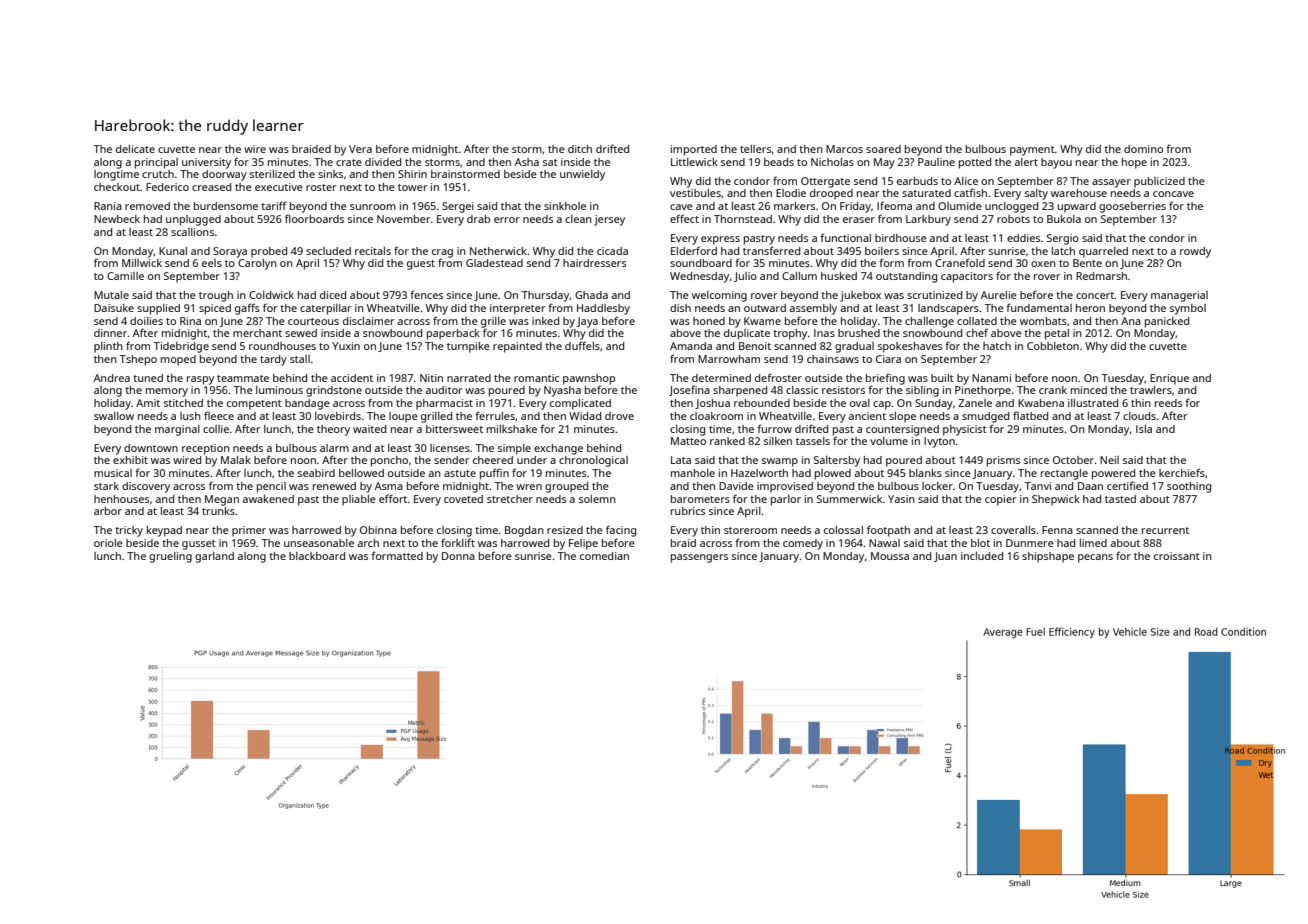  What do you see at coordinates (494, 263) in the screenshot?
I see `Gladestead` at bounding box center [494, 263].
